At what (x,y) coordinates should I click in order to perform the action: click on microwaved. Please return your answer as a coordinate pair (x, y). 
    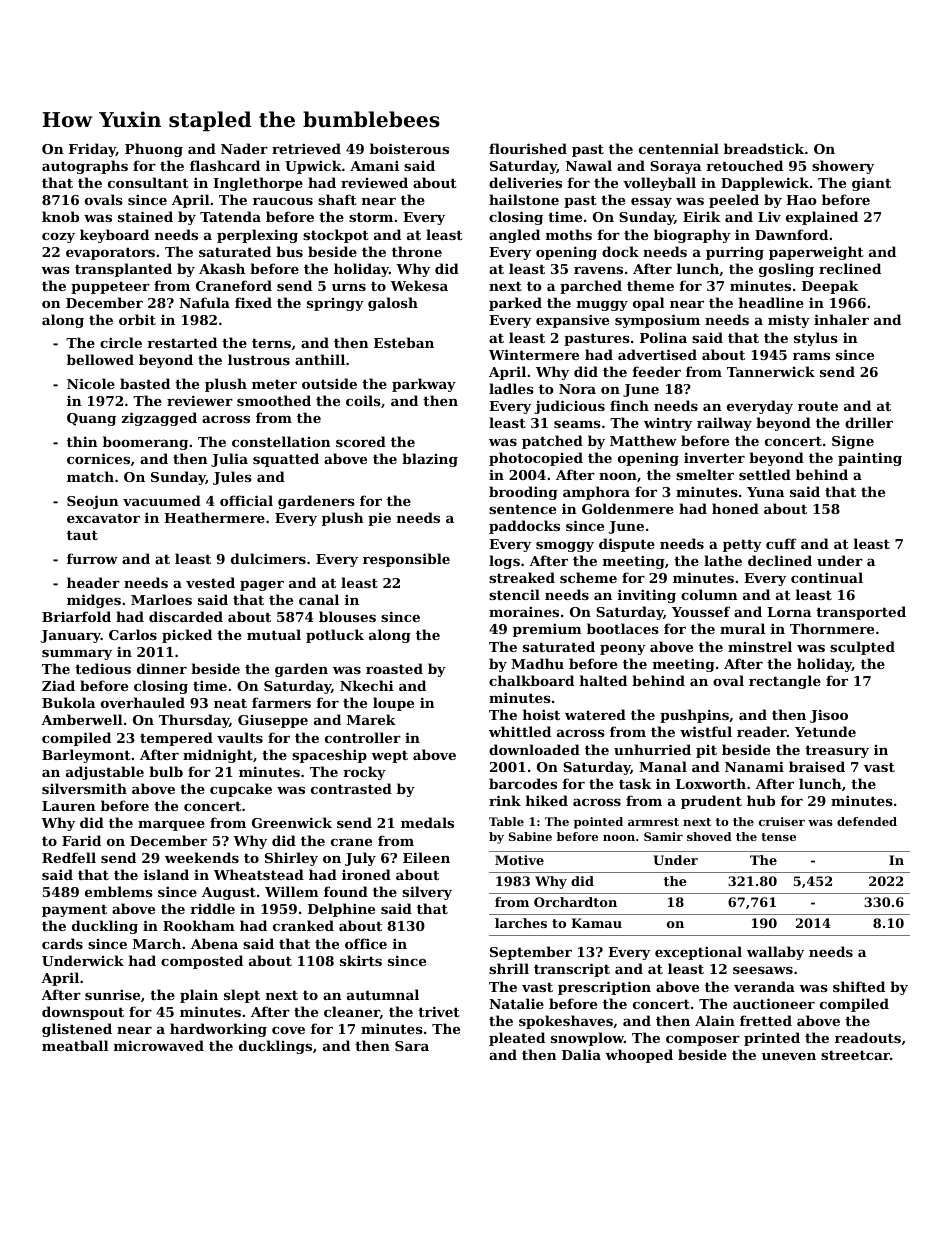
    Looking at the image, I should click on (159, 1045).
